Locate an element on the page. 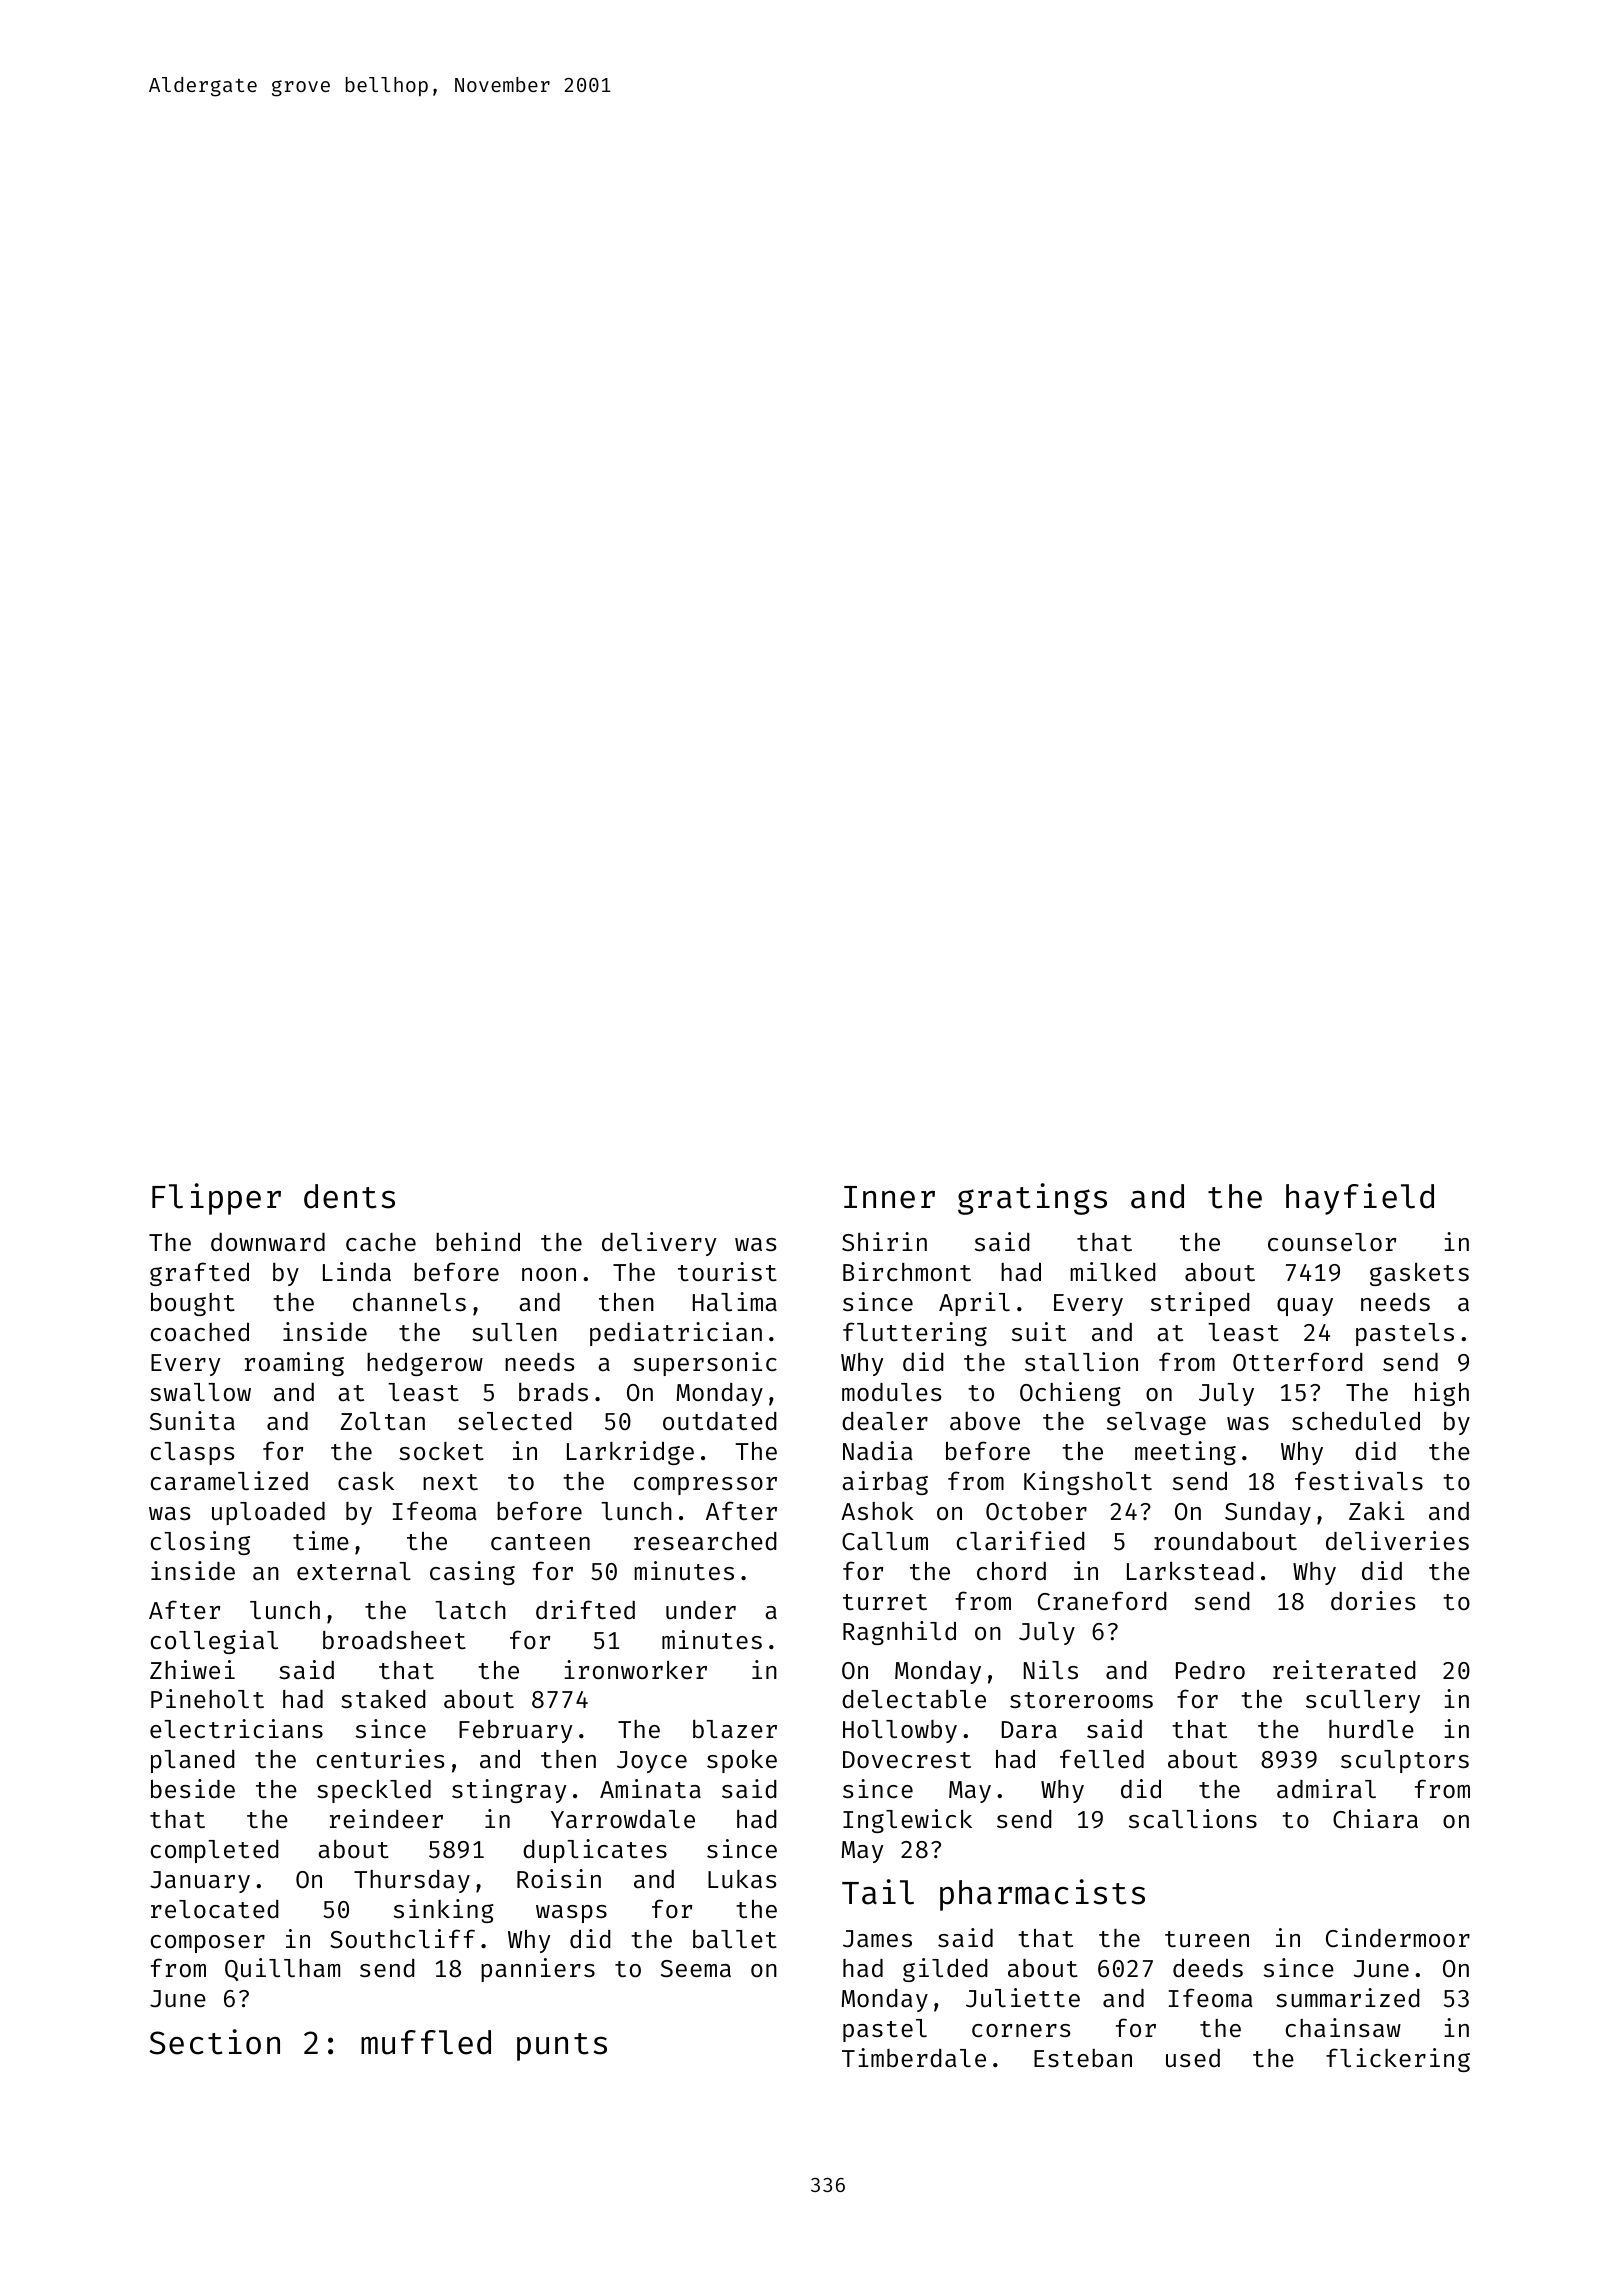  sculptors is located at coordinates (1405, 1761).
